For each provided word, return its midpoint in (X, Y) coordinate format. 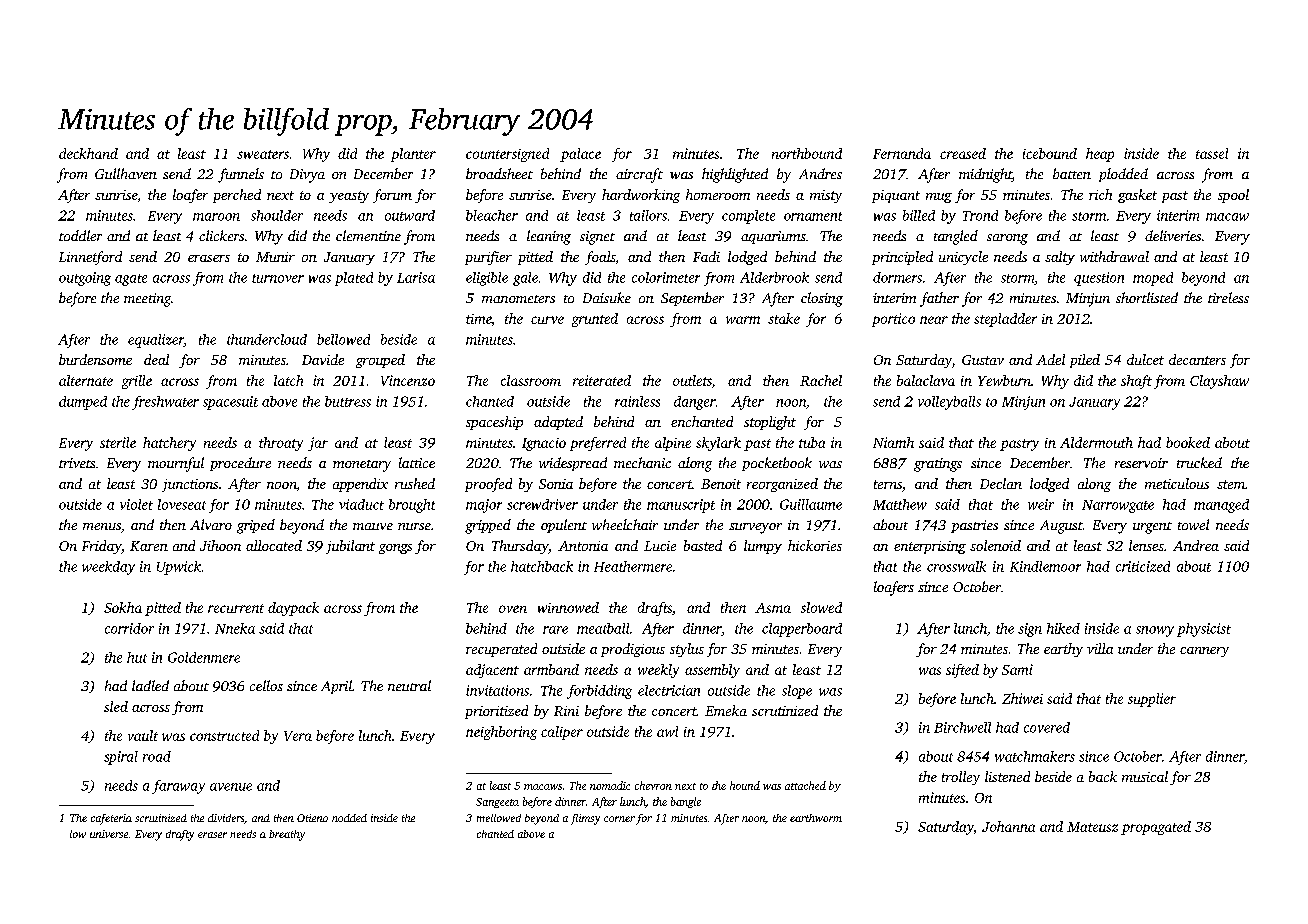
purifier (488, 258)
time (478, 319)
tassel (1212, 153)
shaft (1136, 382)
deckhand (88, 153)
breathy (287, 835)
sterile (118, 442)
